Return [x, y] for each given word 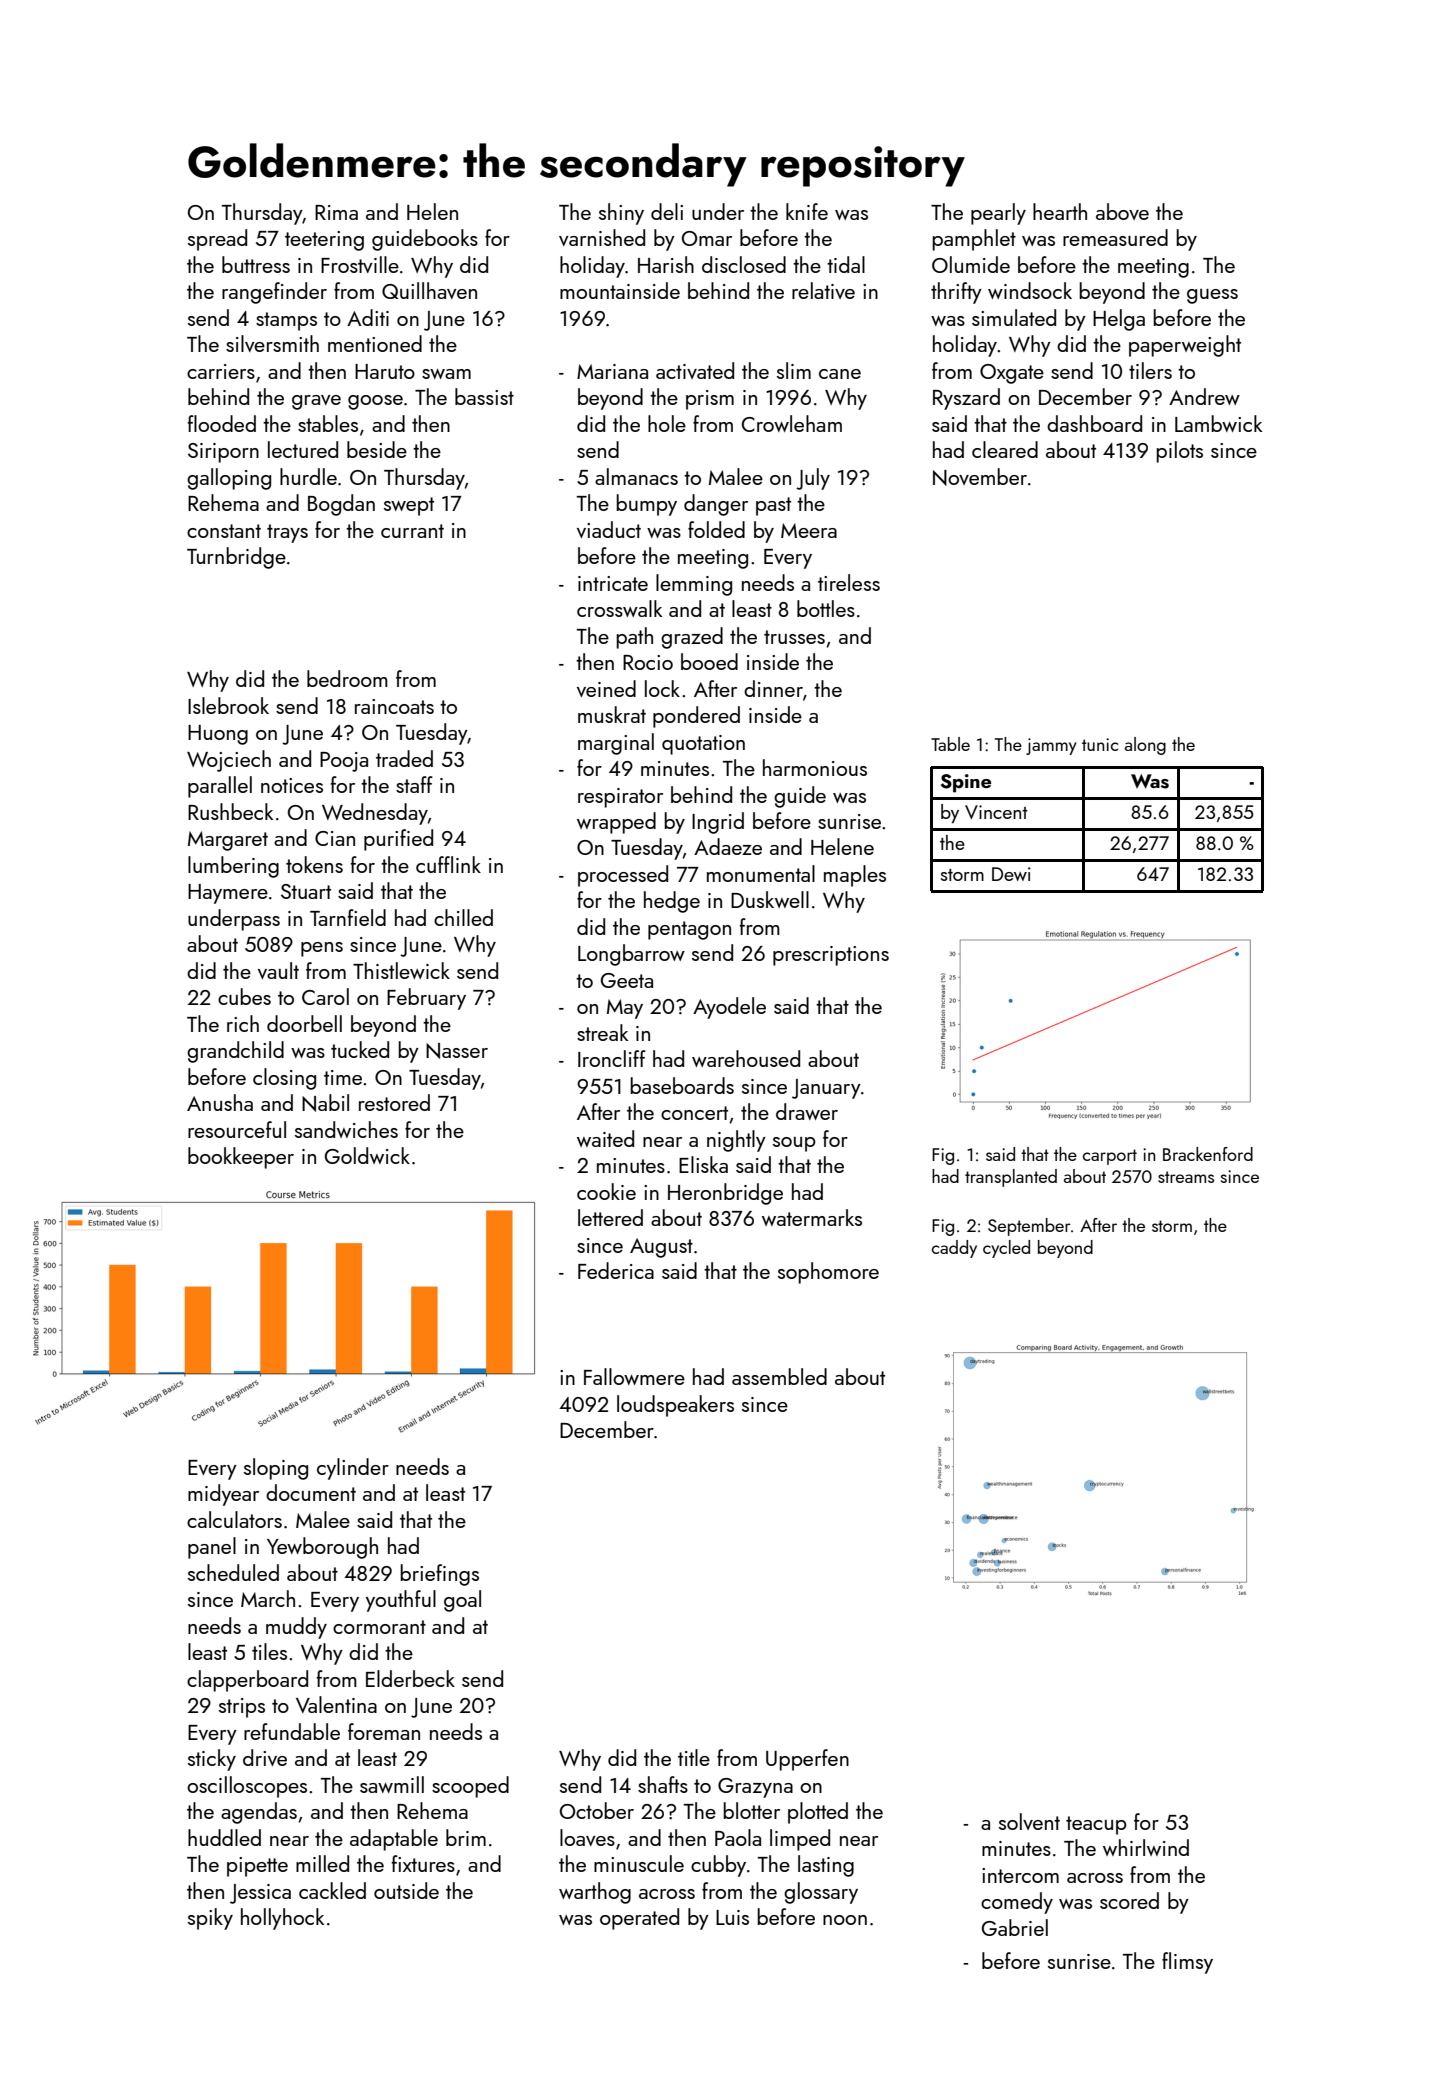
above [1122, 211]
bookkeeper [241, 1158]
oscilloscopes [247, 1787]
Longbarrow [631, 955]
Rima [336, 212]
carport [1110, 1157]
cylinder [353, 1469]
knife [807, 211]
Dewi [1011, 874]
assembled [779, 1376]
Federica [616, 1270]
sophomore [828, 1273]
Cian [335, 838]
